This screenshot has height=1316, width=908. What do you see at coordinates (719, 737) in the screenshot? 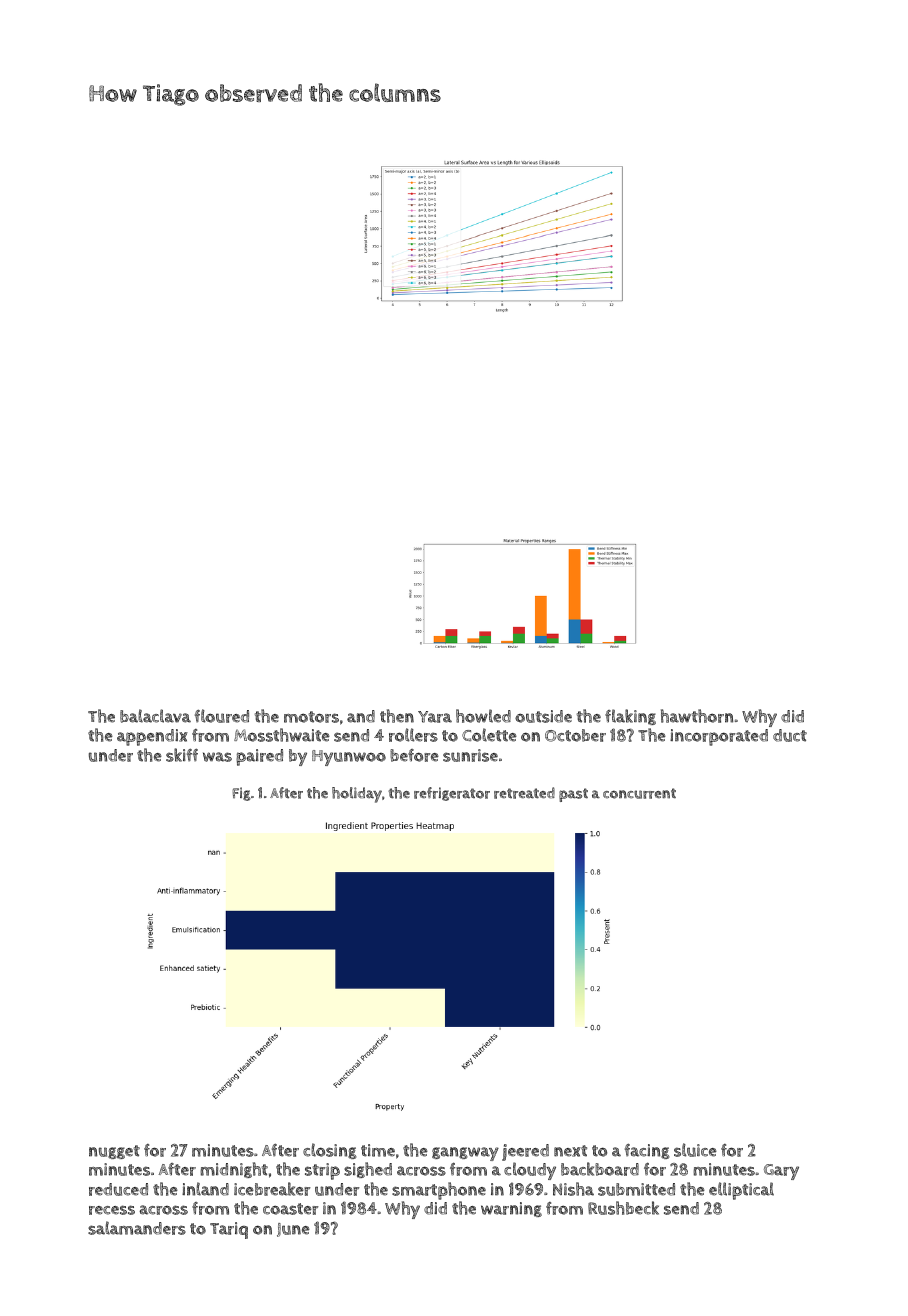
I see `incorporated` at bounding box center [719, 737].
